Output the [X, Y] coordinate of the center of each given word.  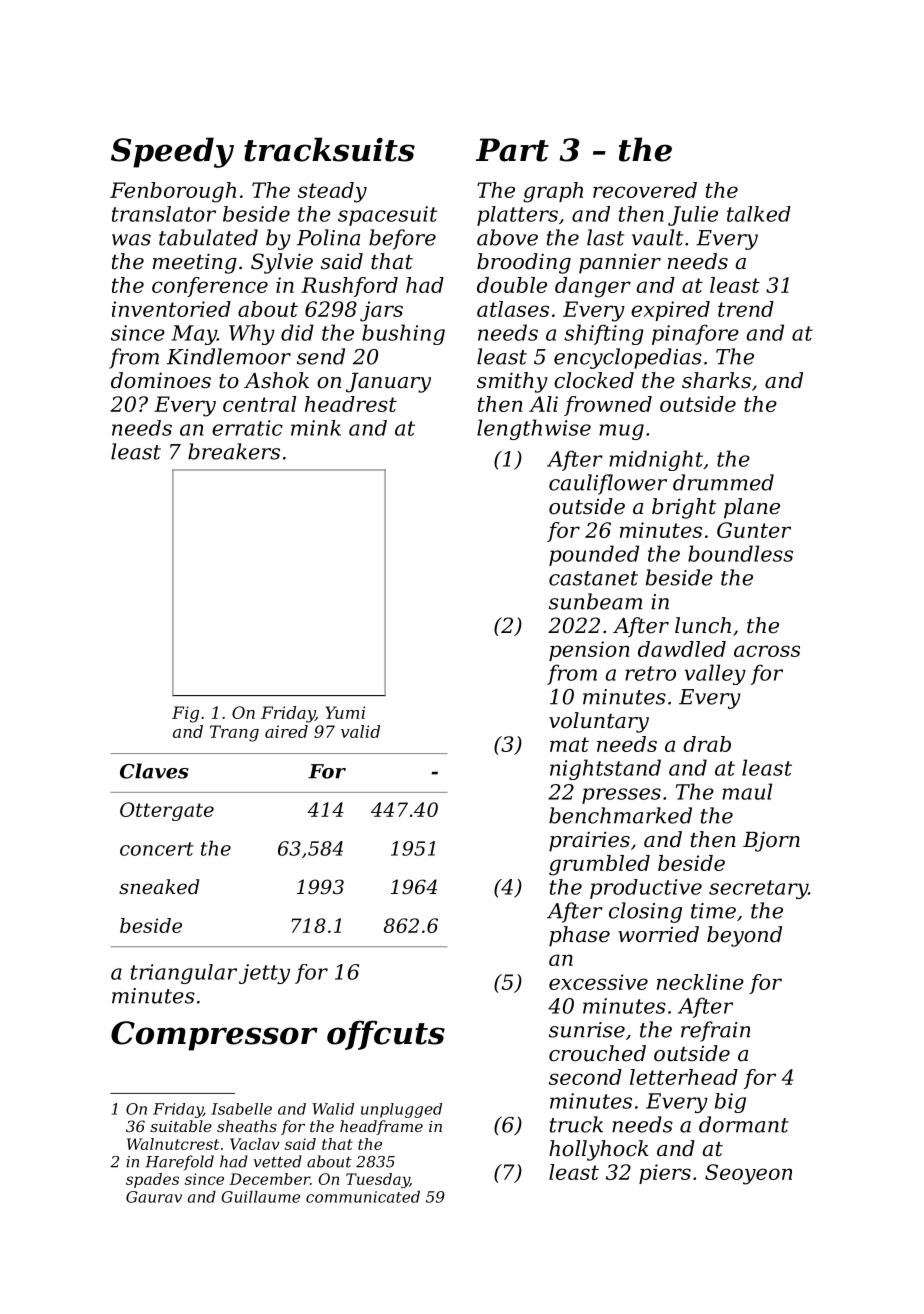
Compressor [214, 1036]
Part [512, 150]
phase [579, 936]
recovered [645, 190]
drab [707, 744]
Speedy [172, 152]
